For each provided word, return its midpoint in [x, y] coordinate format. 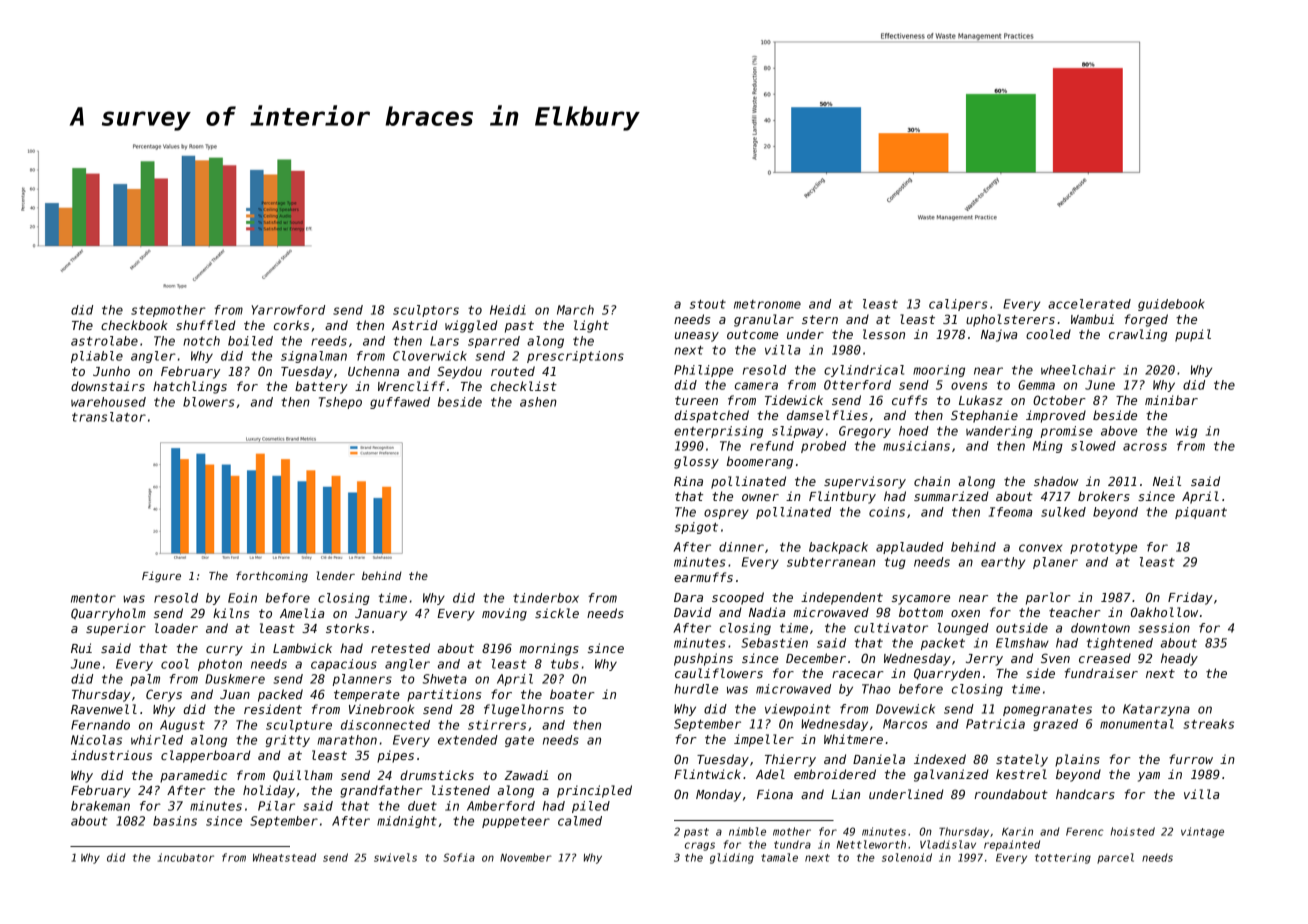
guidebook [1171, 305]
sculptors [426, 311]
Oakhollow [1164, 612]
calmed [580, 821]
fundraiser [1101, 673]
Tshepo [340, 403]
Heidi [508, 310]
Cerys [164, 695]
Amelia [302, 613]
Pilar [276, 806]
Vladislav [948, 844]
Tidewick [794, 400]
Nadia [767, 612]
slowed [1093, 446]
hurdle [696, 689]
